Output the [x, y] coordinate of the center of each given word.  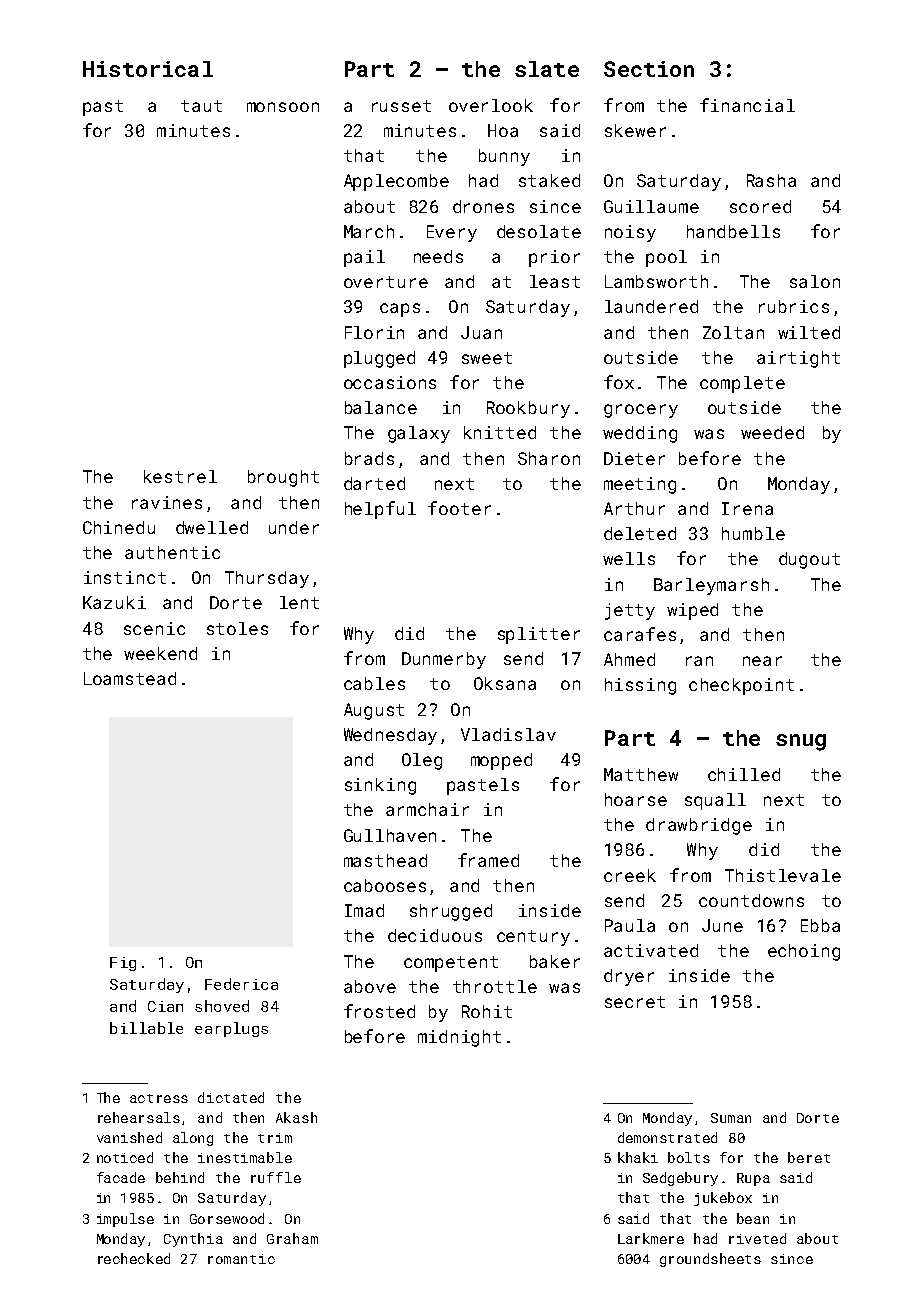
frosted [379, 1011]
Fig [123, 964]
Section [649, 69]
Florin [374, 332]
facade [121, 1177]
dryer [629, 977]
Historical [148, 69]
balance [381, 407]
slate [547, 69]
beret [809, 1157]
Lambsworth [656, 281]
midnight [459, 1038]
